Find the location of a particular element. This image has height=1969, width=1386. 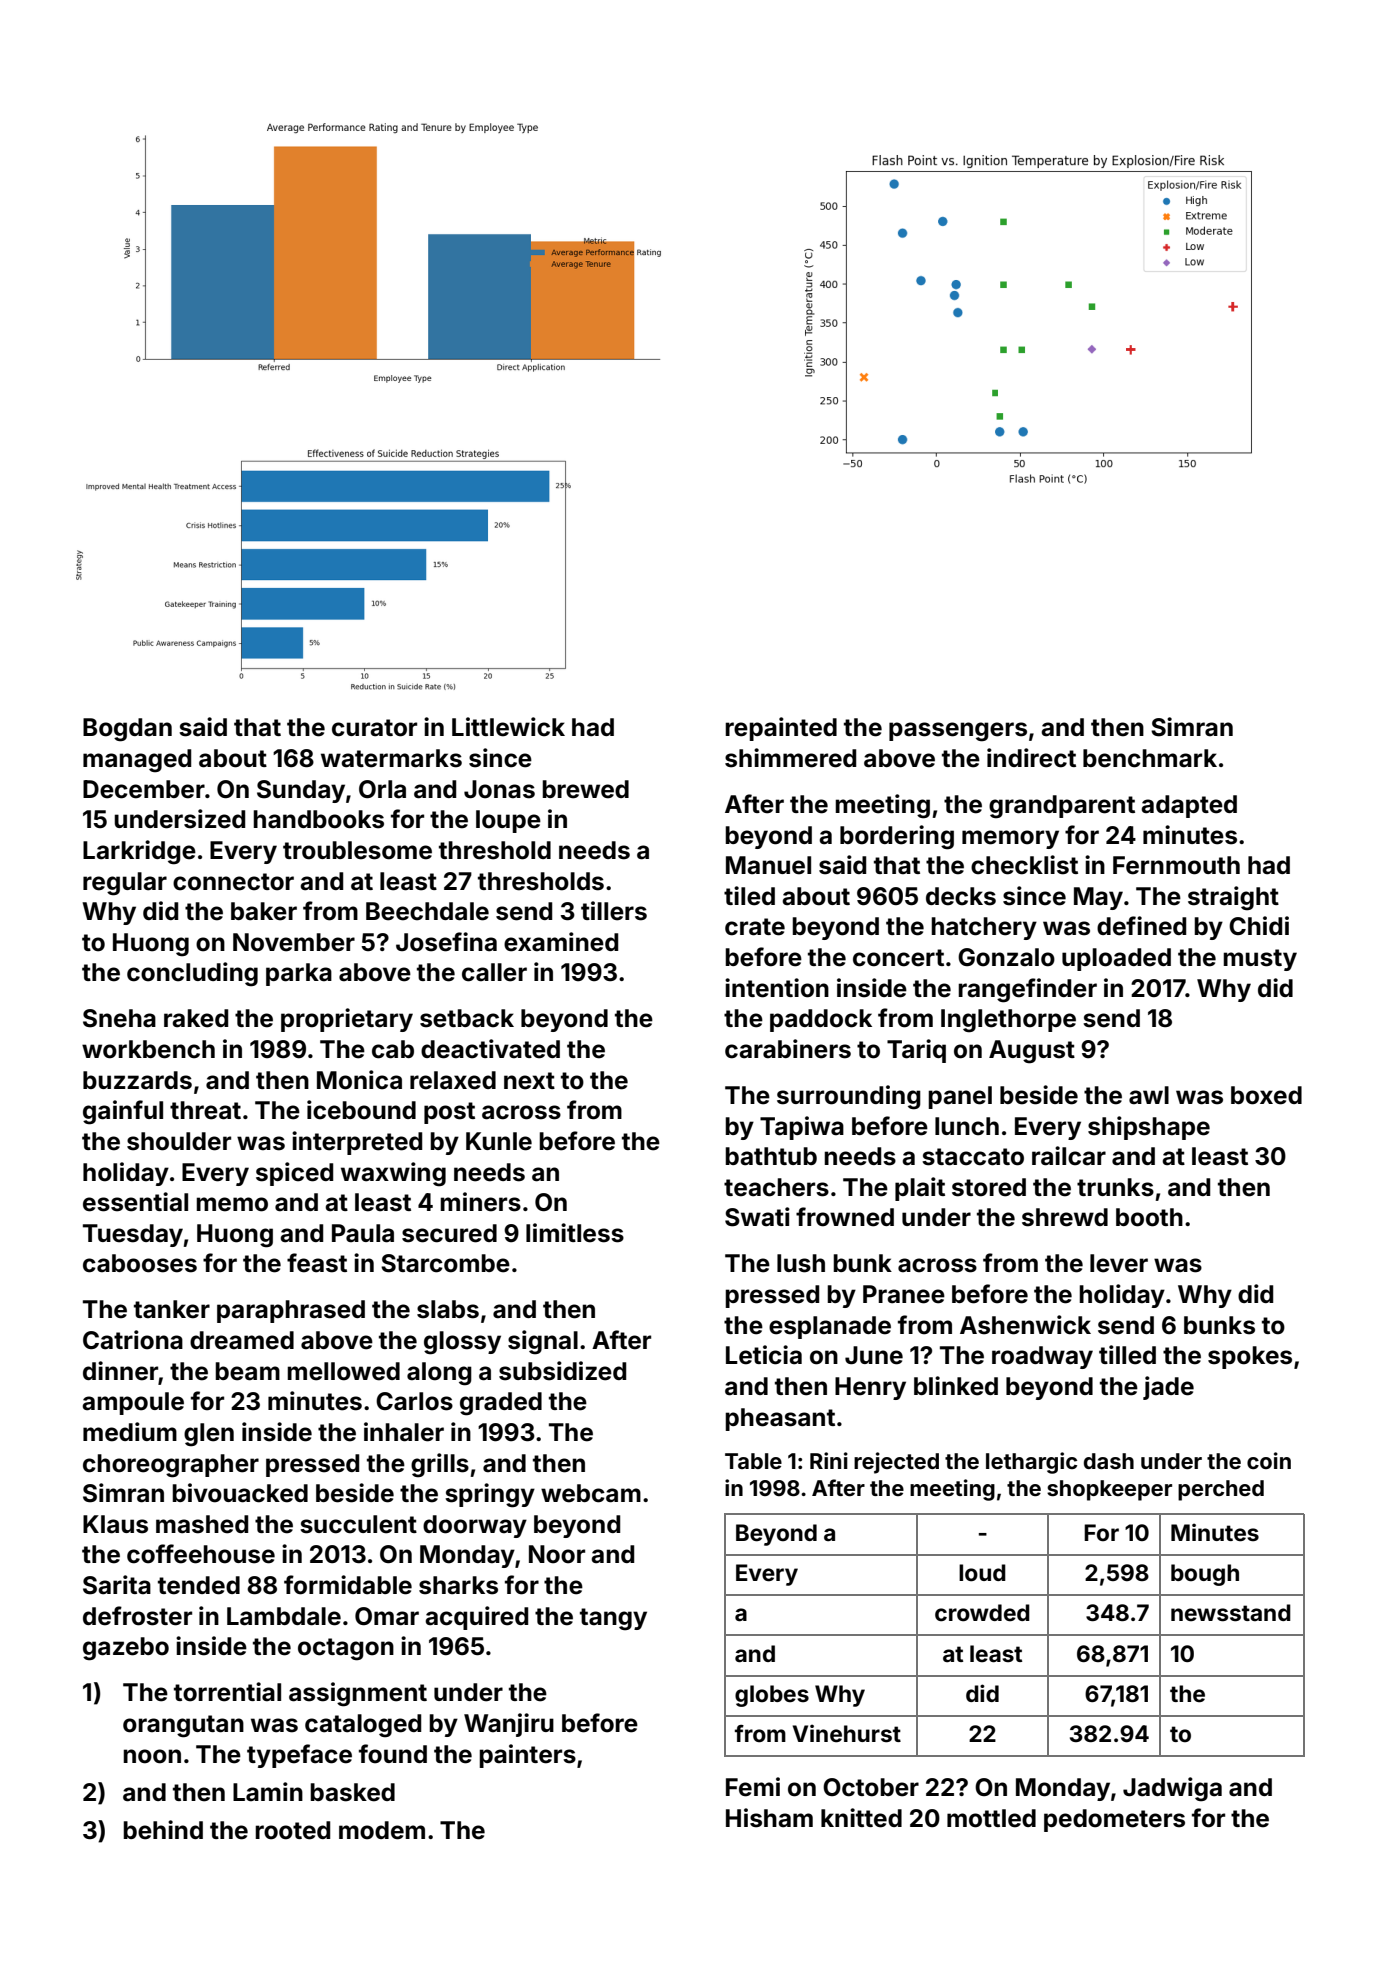

shopkeeper is located at coordinates (1109, 1490).
